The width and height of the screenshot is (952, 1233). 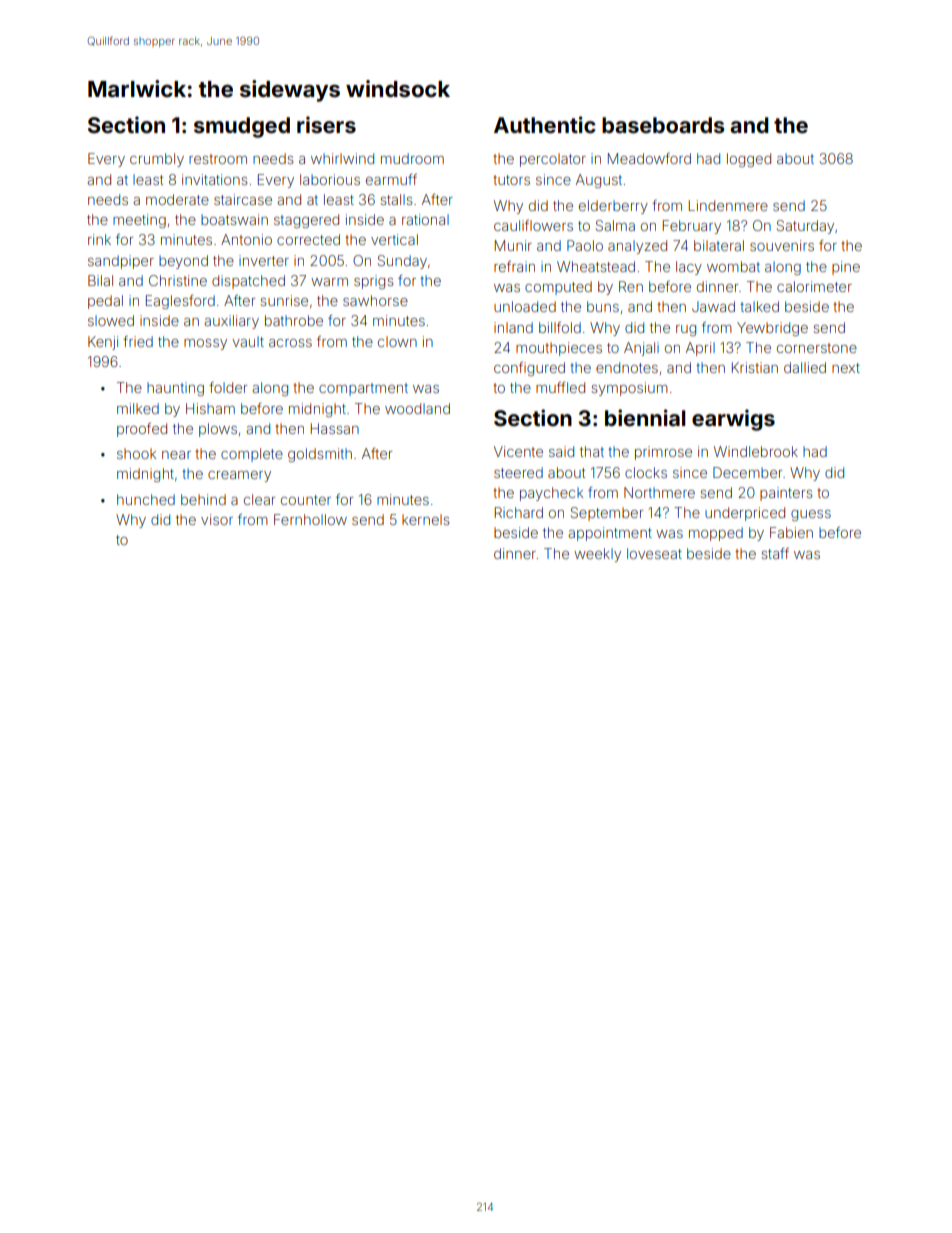 I want to click on biennial, so click(x=645, y=417).
